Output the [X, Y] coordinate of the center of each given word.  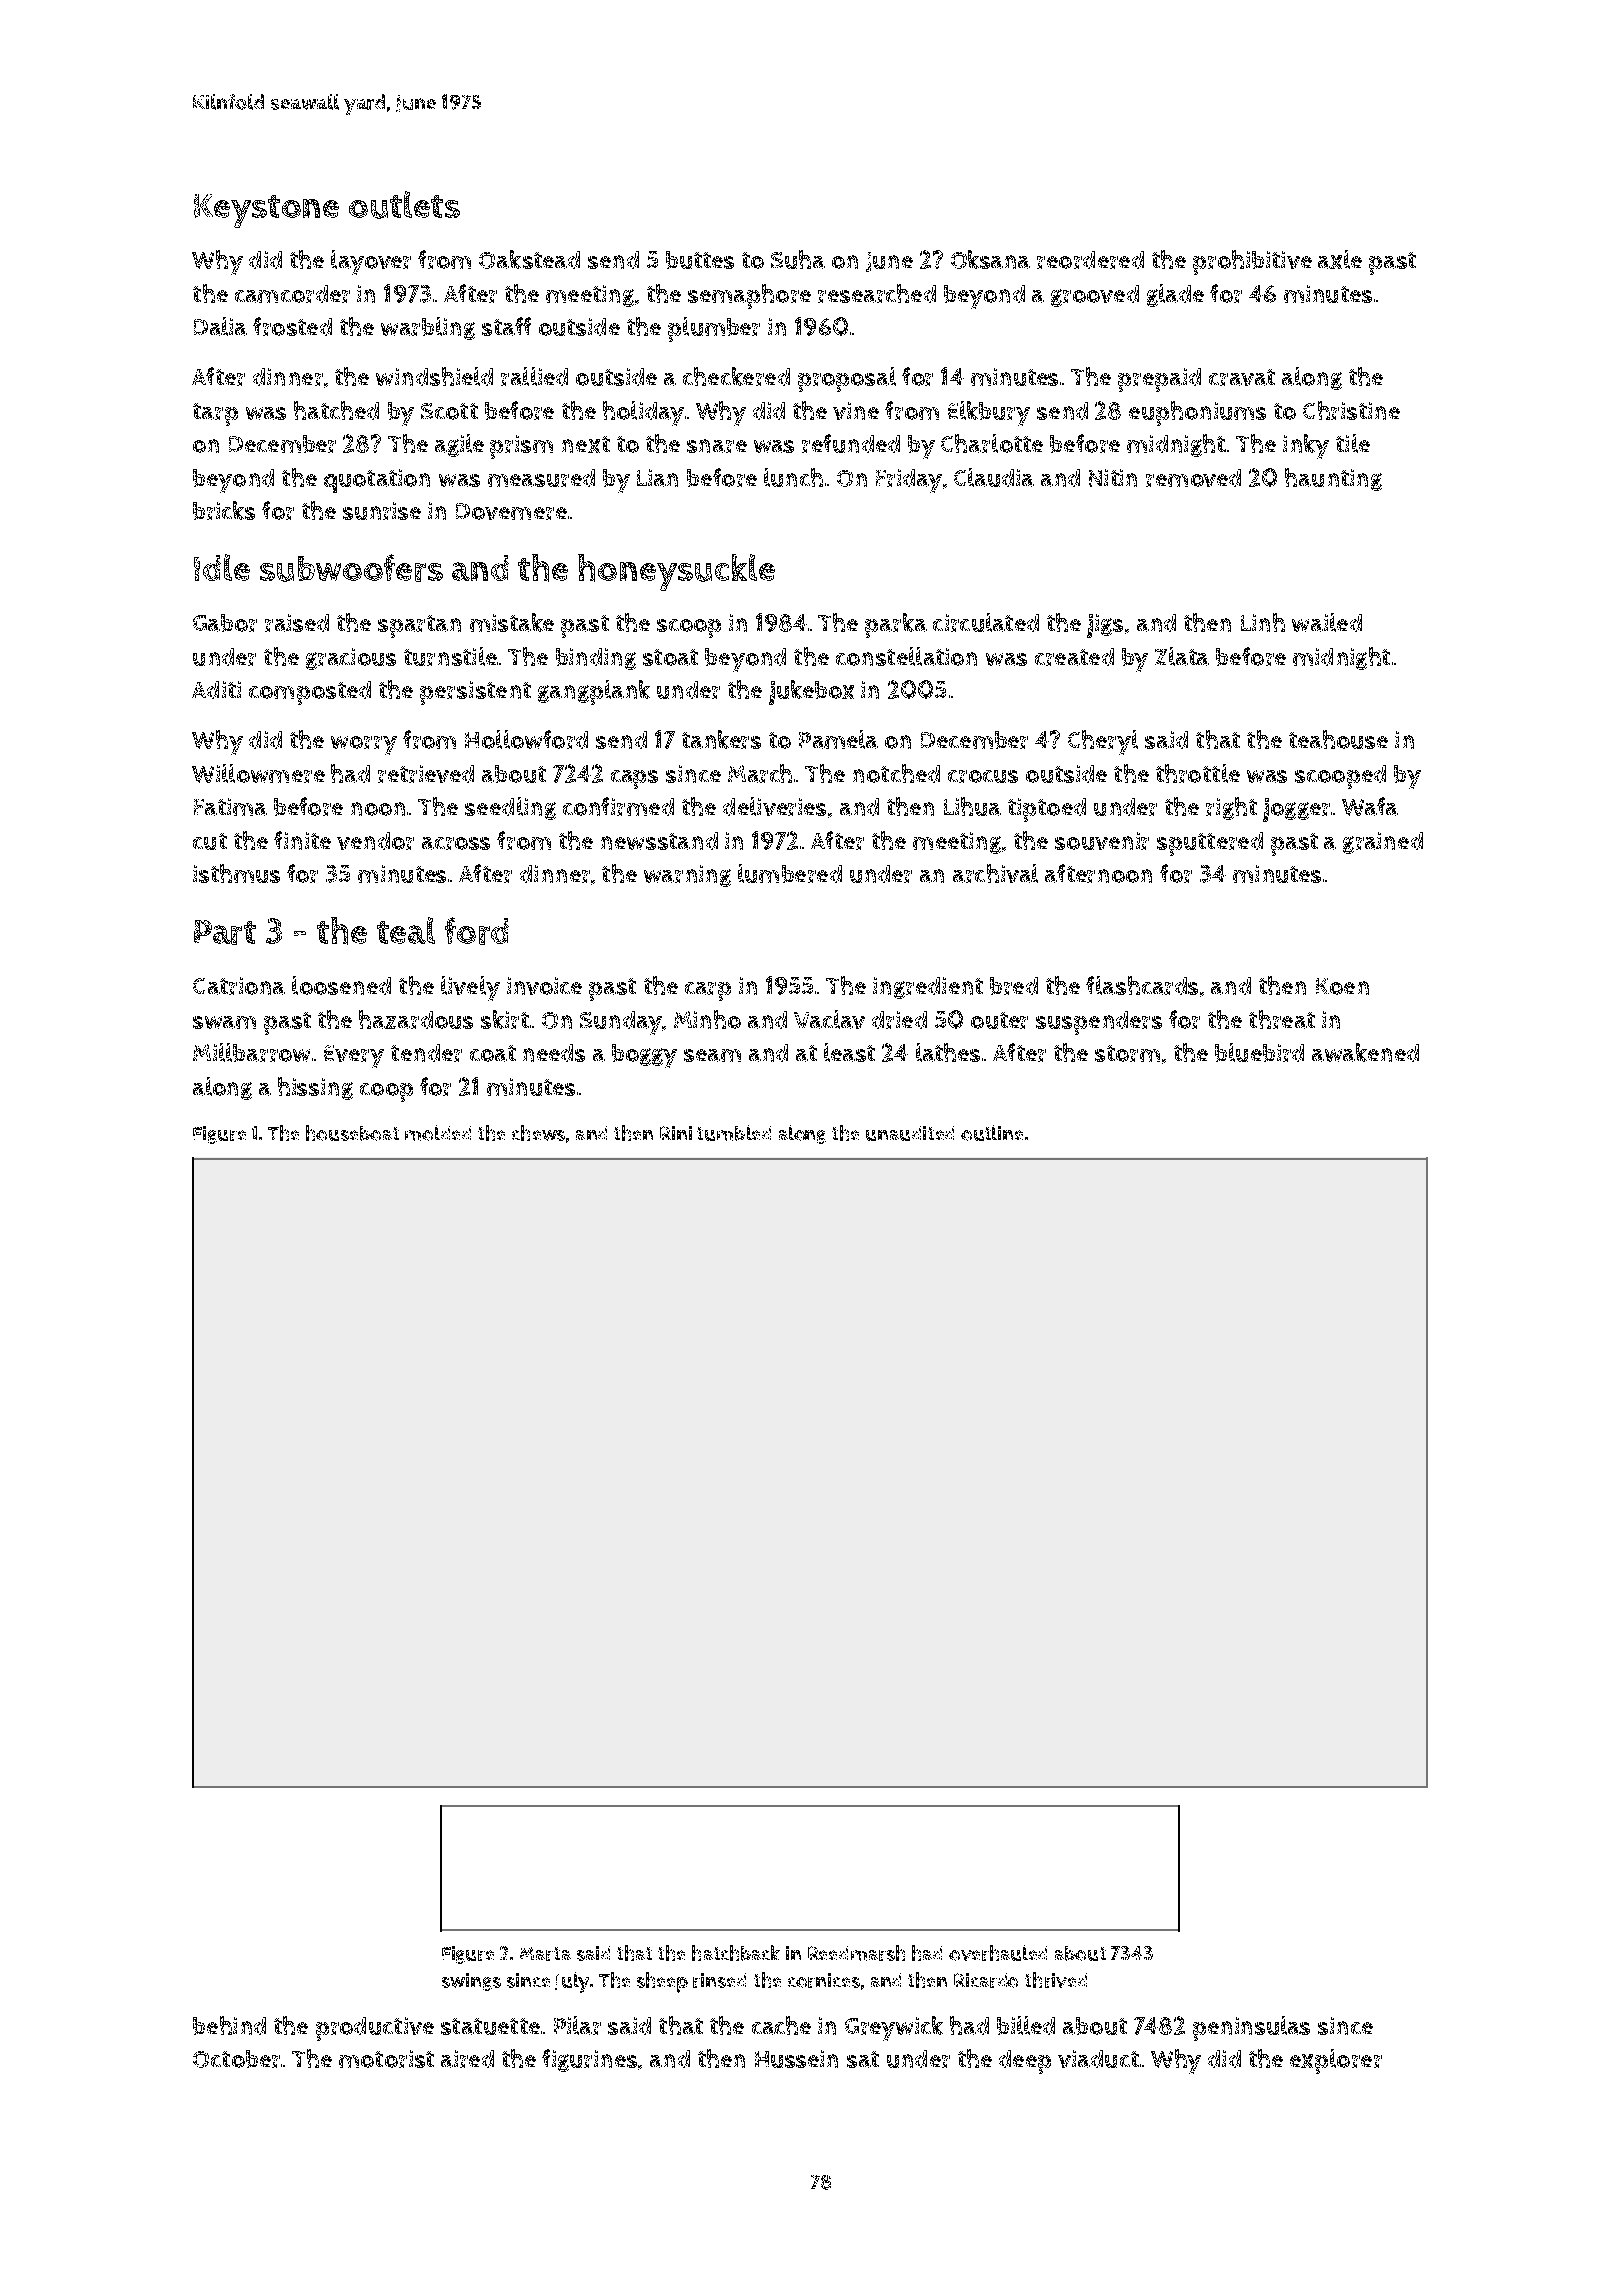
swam [224, 1022]
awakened [1365, 1052]
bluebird [1259, 1052]
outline [992, 1133]
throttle [1198, 773]
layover [371, 262]
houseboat [352, 1133]
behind [229, 2025]
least [849, 1052]
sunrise [382, 511]
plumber [714, 329]
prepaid [1159, 380]
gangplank [594, 692]
